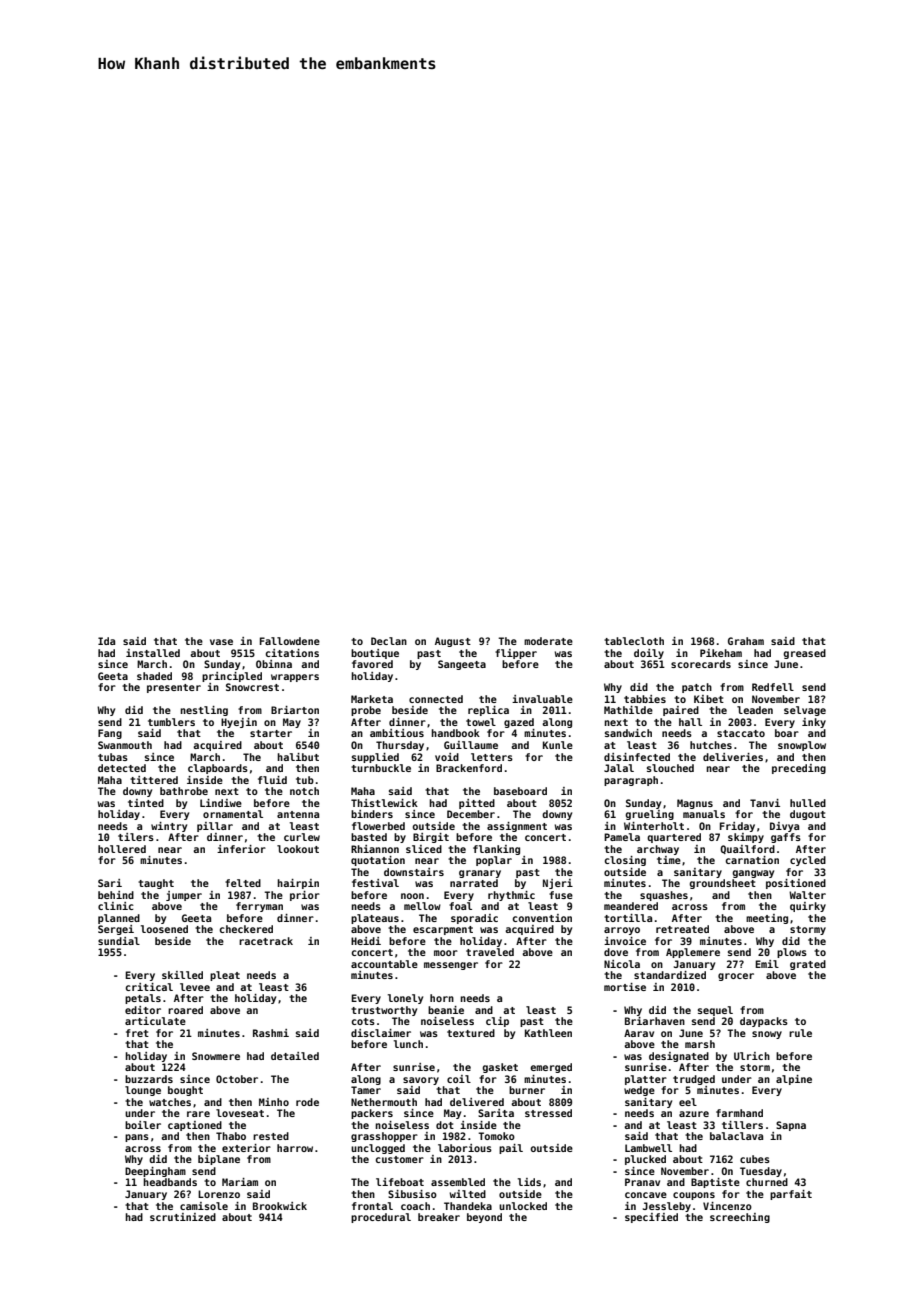  What do you see at coordinates (654, 826) in the document?
I see `Winterholt` at bounding box center [654, 826].
